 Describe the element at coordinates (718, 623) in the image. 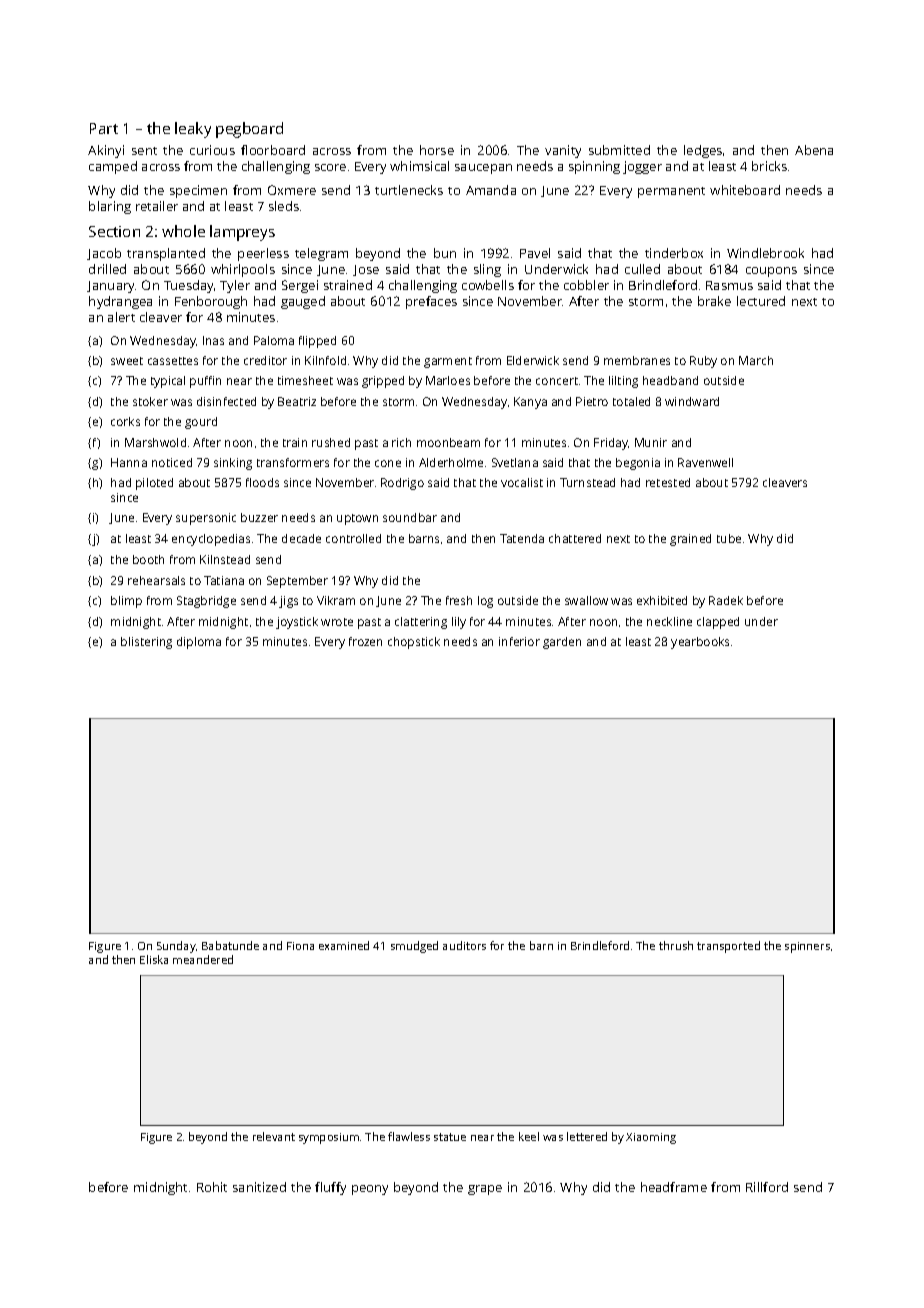

I see `clapped` at that location.
